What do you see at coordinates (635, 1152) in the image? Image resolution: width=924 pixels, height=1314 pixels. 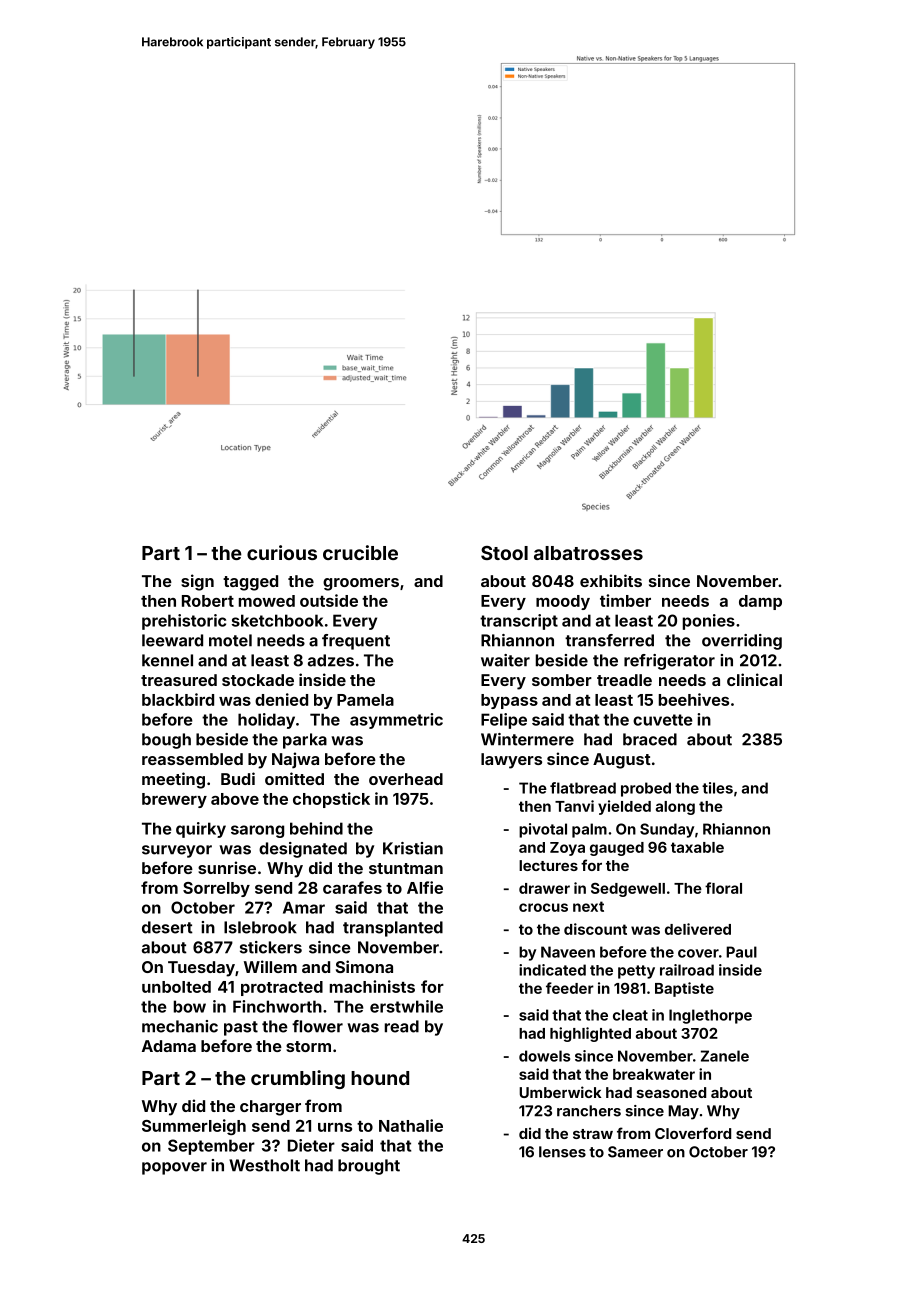 I see `Sameer` at bounding box center [635, 1152].
